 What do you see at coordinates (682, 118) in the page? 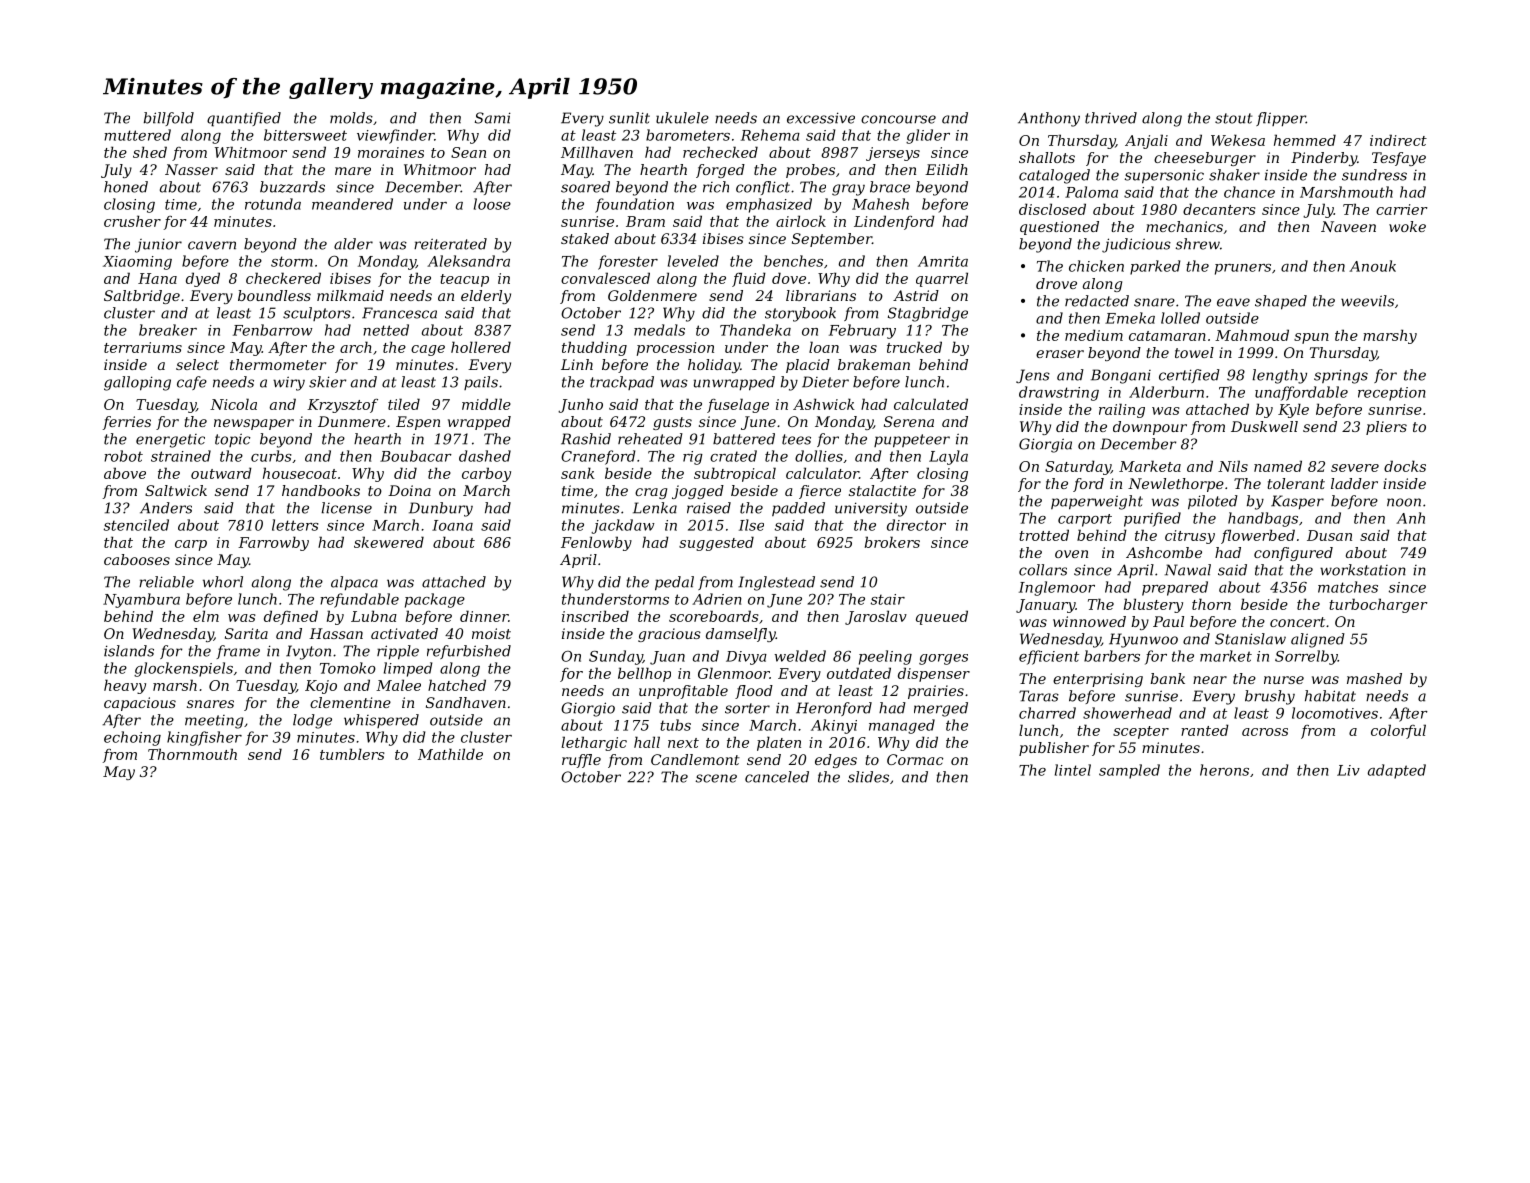
I see `ukulele` at bounding box center [682, 118].
